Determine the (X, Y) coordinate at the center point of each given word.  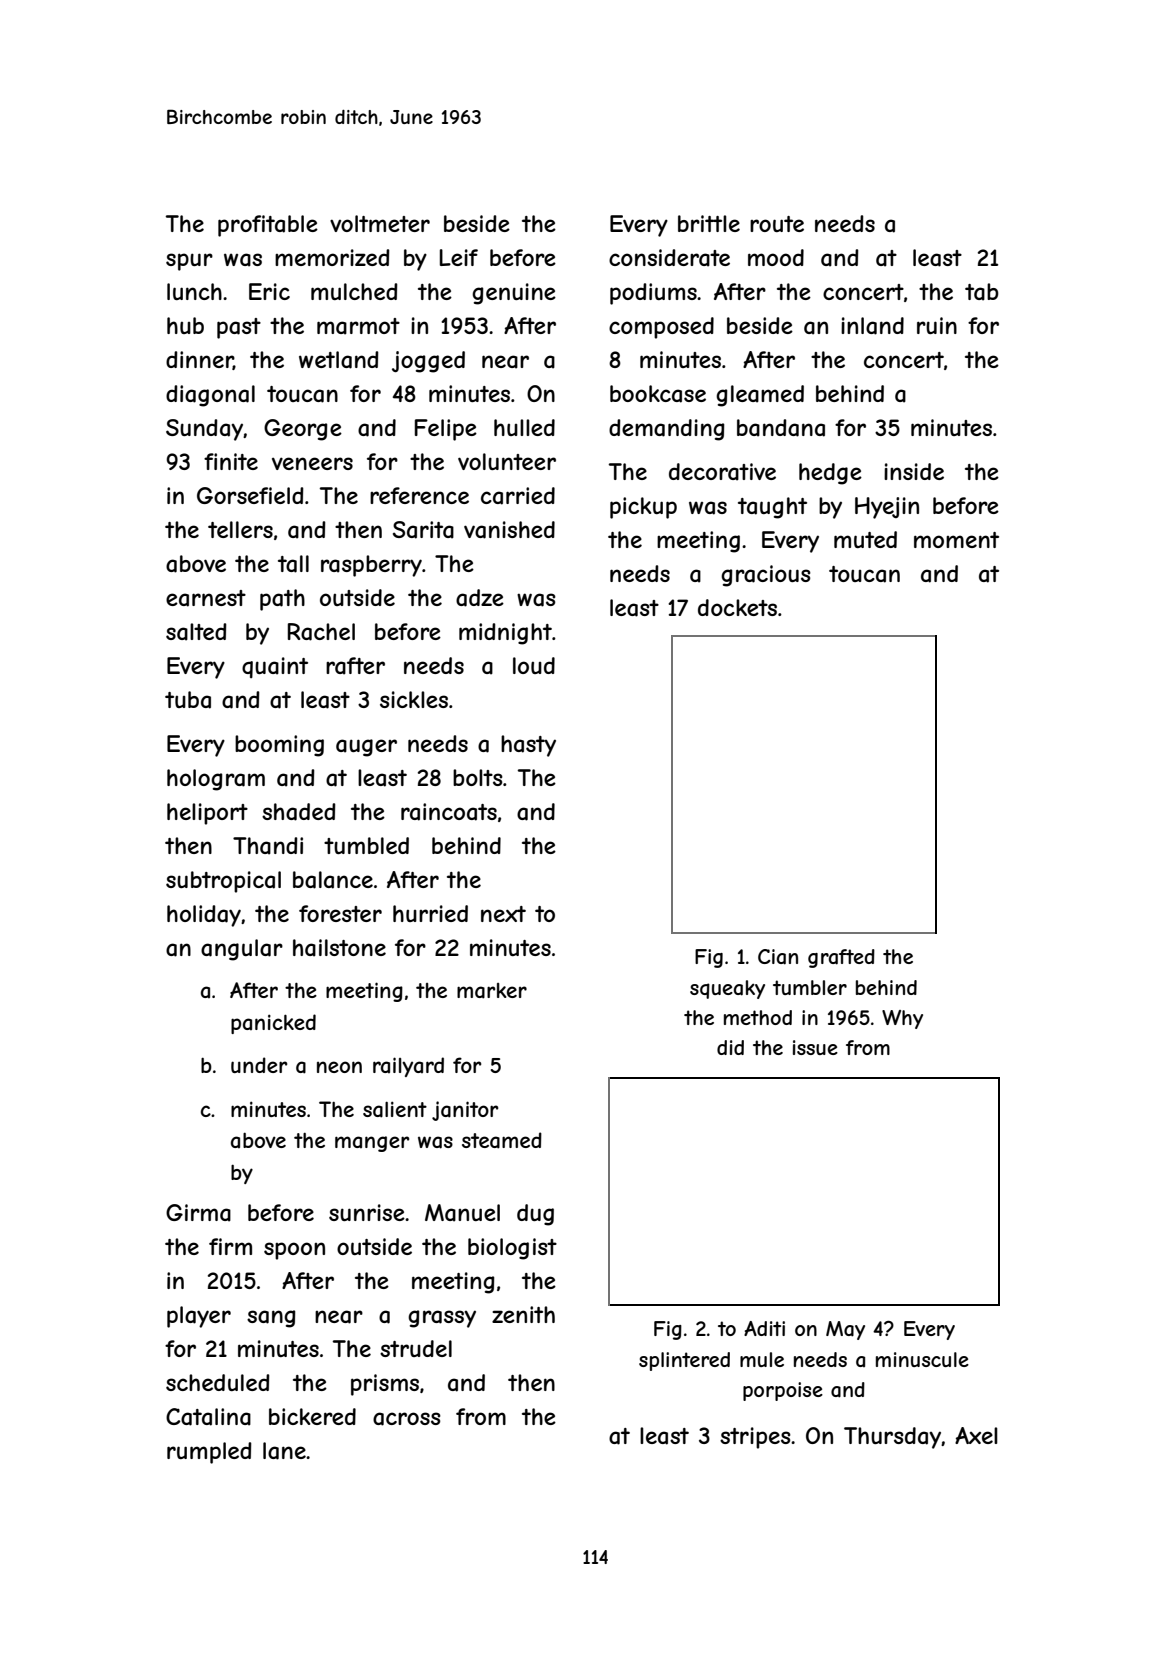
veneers (312, 463)
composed (661, 328)
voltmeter (380, 223)
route (777, 224)
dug (535, 1215)
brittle (709, 223)
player (199, 1317)
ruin (937, 325)
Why (902, 1019)
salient (395, 1109)
